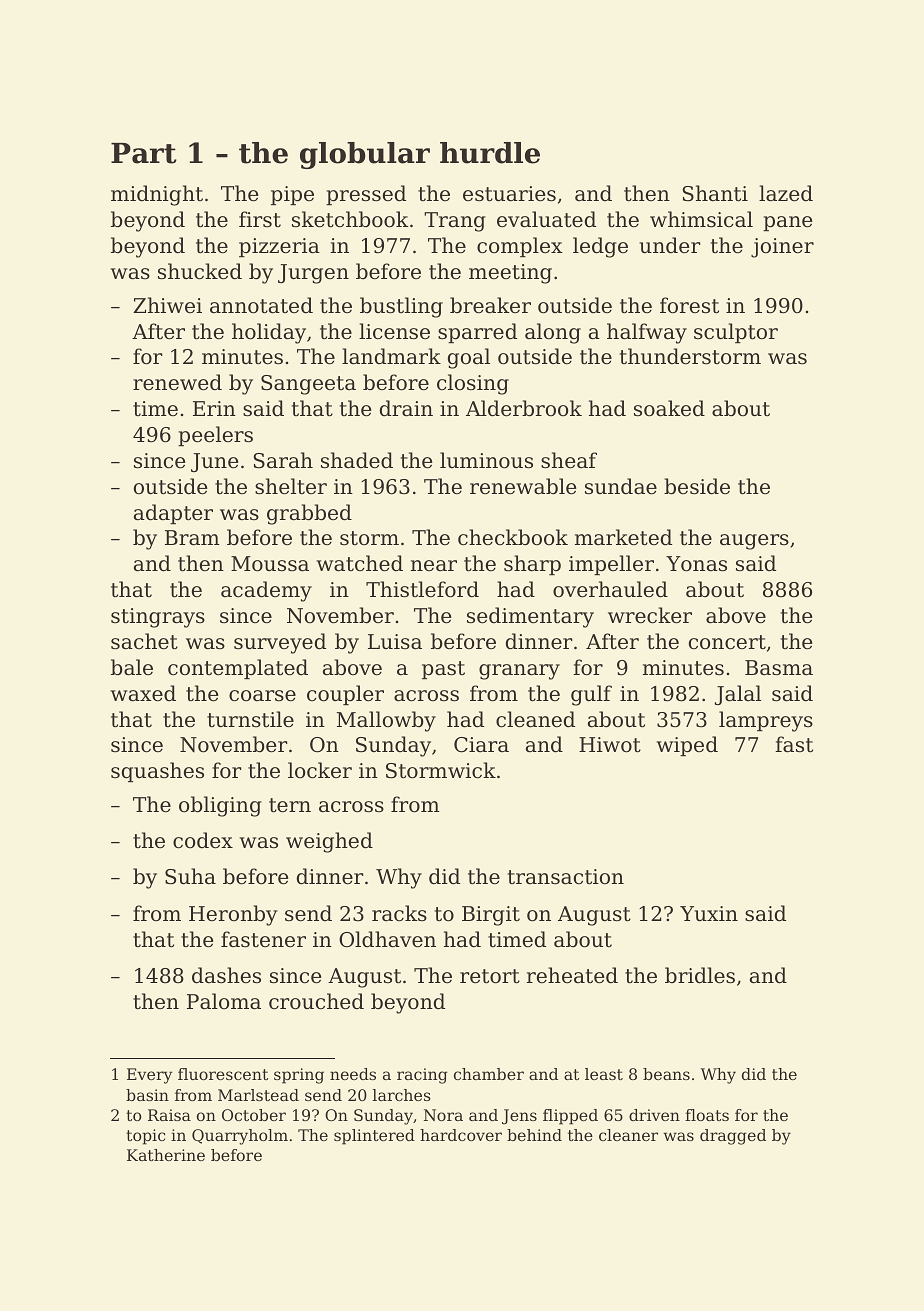  Describe the element at coordinates (144, 153) in the screenshot. I see `Part` at that location.
